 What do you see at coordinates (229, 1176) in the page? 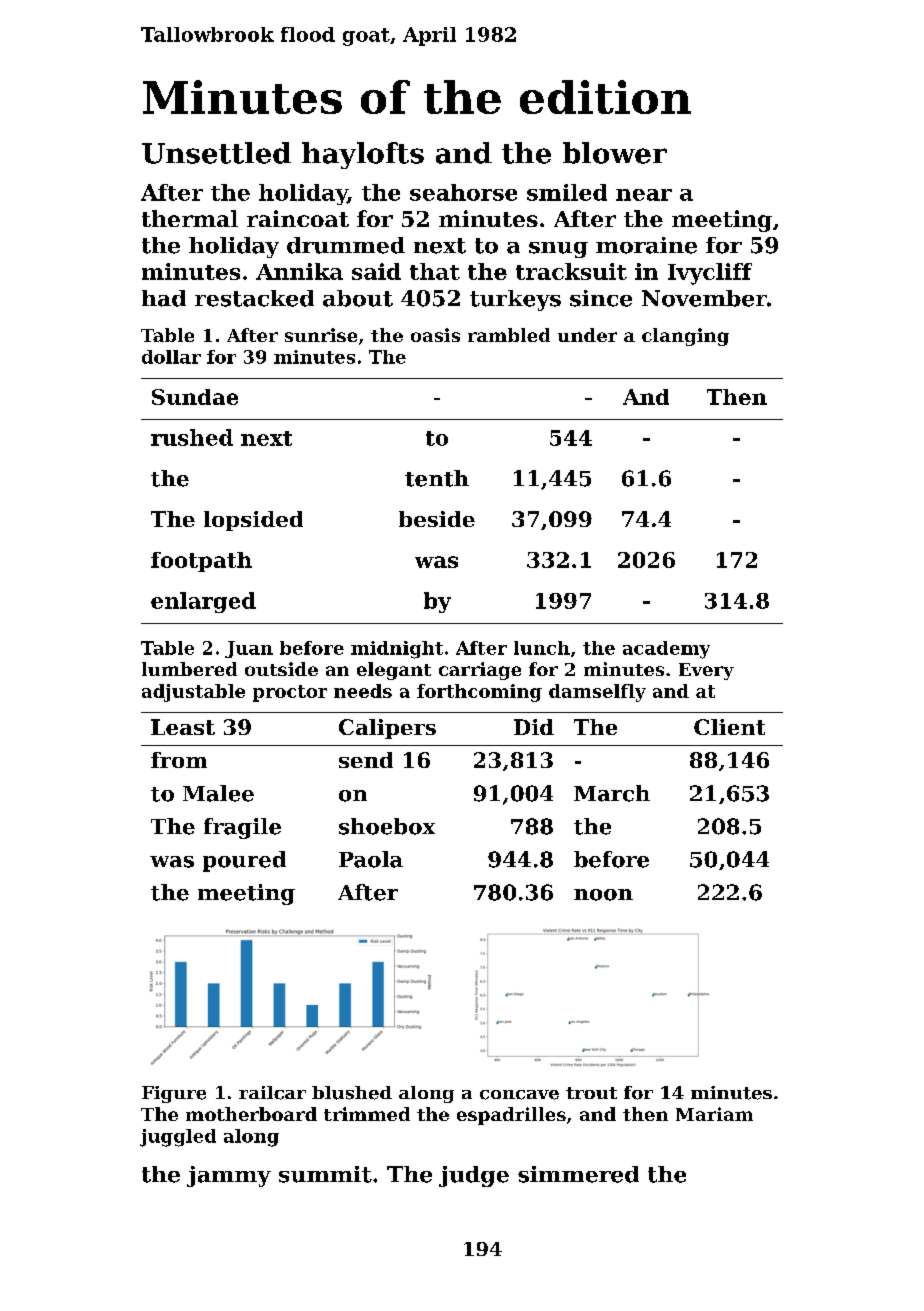
I see `jammy` at bounding box center [229, 1176].
